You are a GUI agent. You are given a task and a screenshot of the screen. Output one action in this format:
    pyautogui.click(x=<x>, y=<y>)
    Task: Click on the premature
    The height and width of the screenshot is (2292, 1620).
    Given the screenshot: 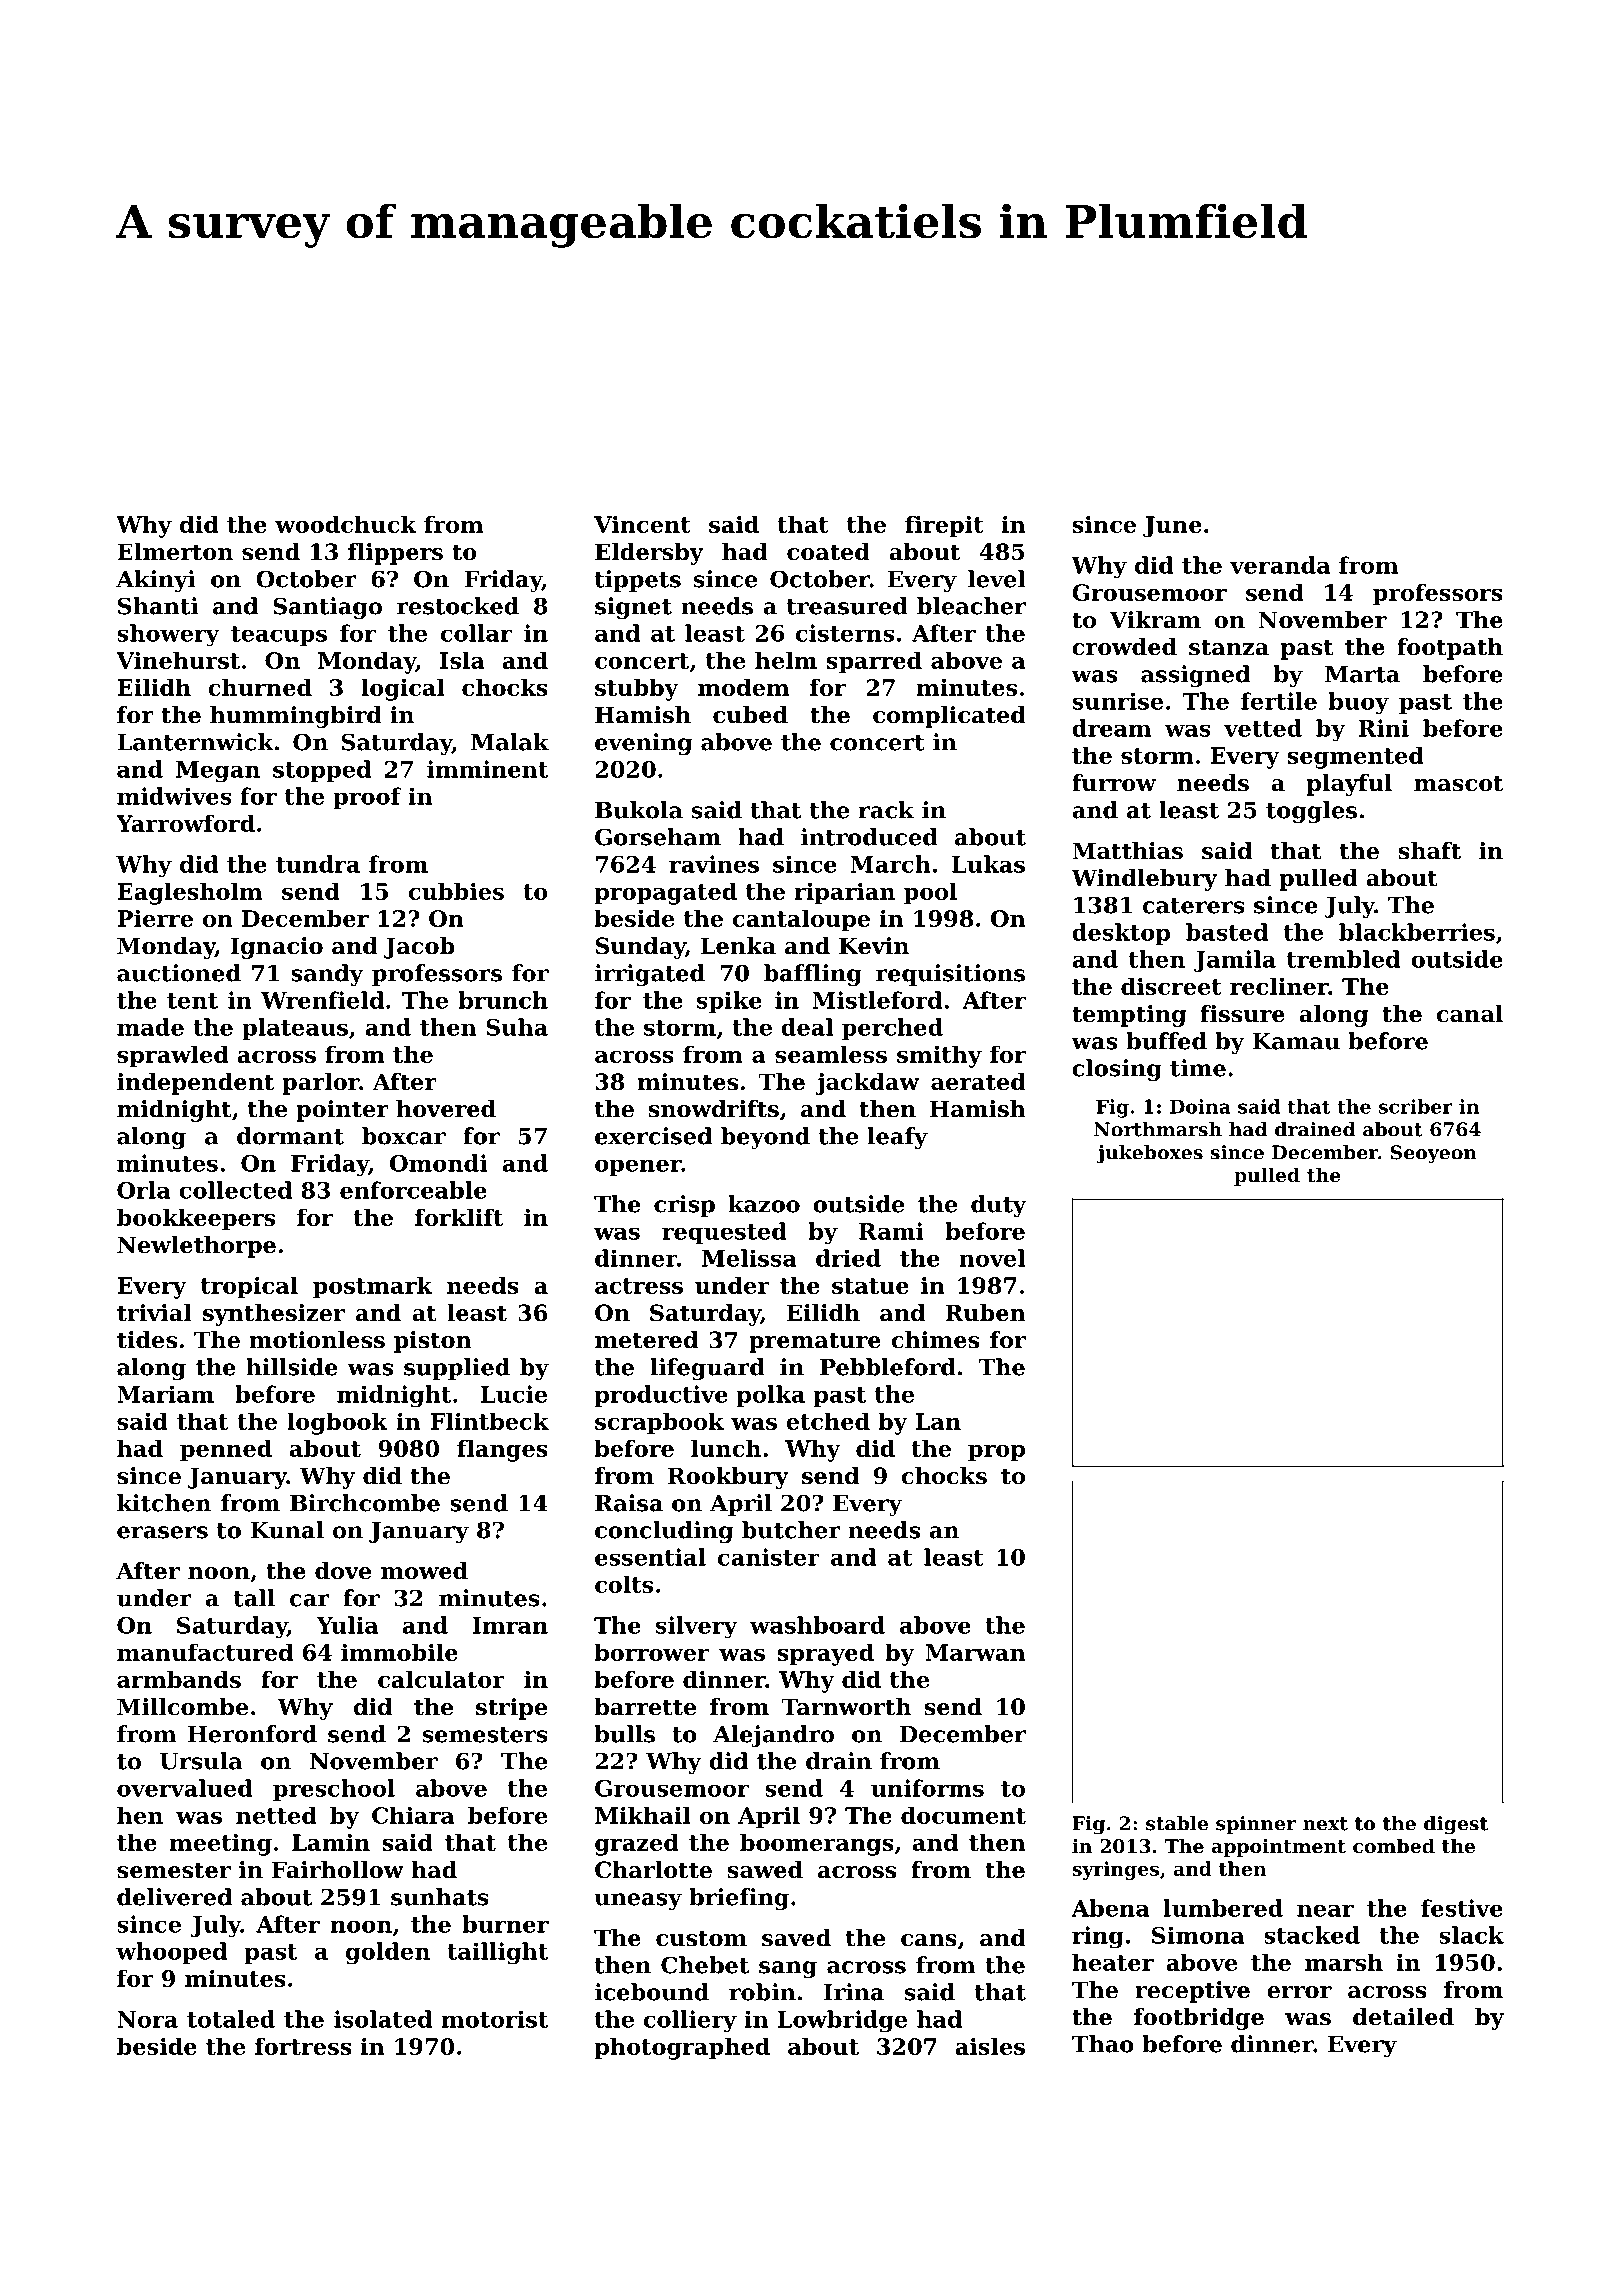 What is the action you would take?
    pyautogui.click(x=815, y=1342)
